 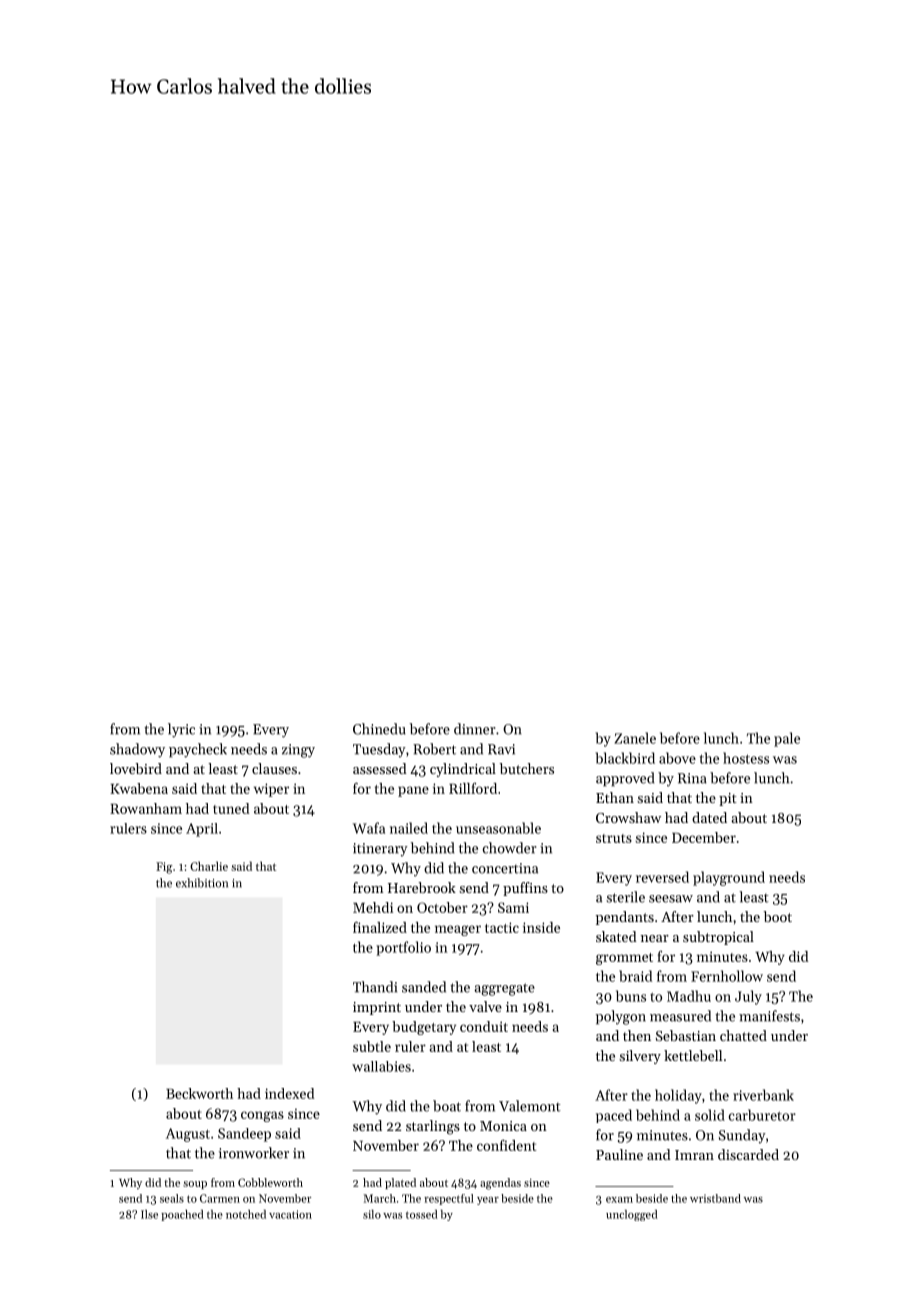 I want to click on Pauline, so click(x=619, y=1154).
